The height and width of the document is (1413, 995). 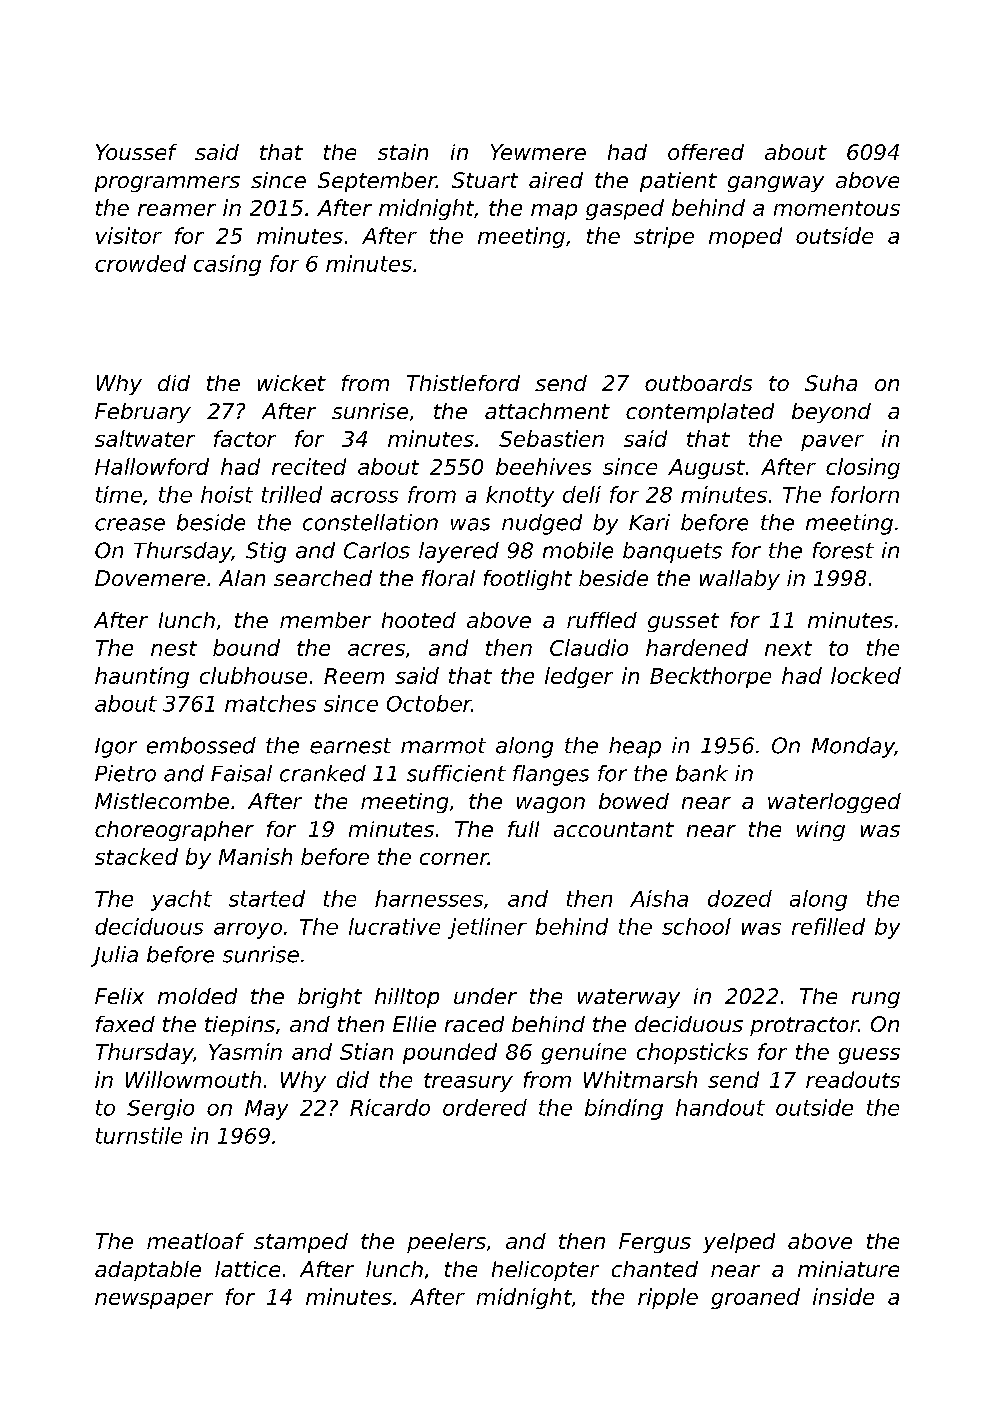 What do you see at coordinates (129, 235) in the document?
I see `visitor` at bounding box center [129, 235].
